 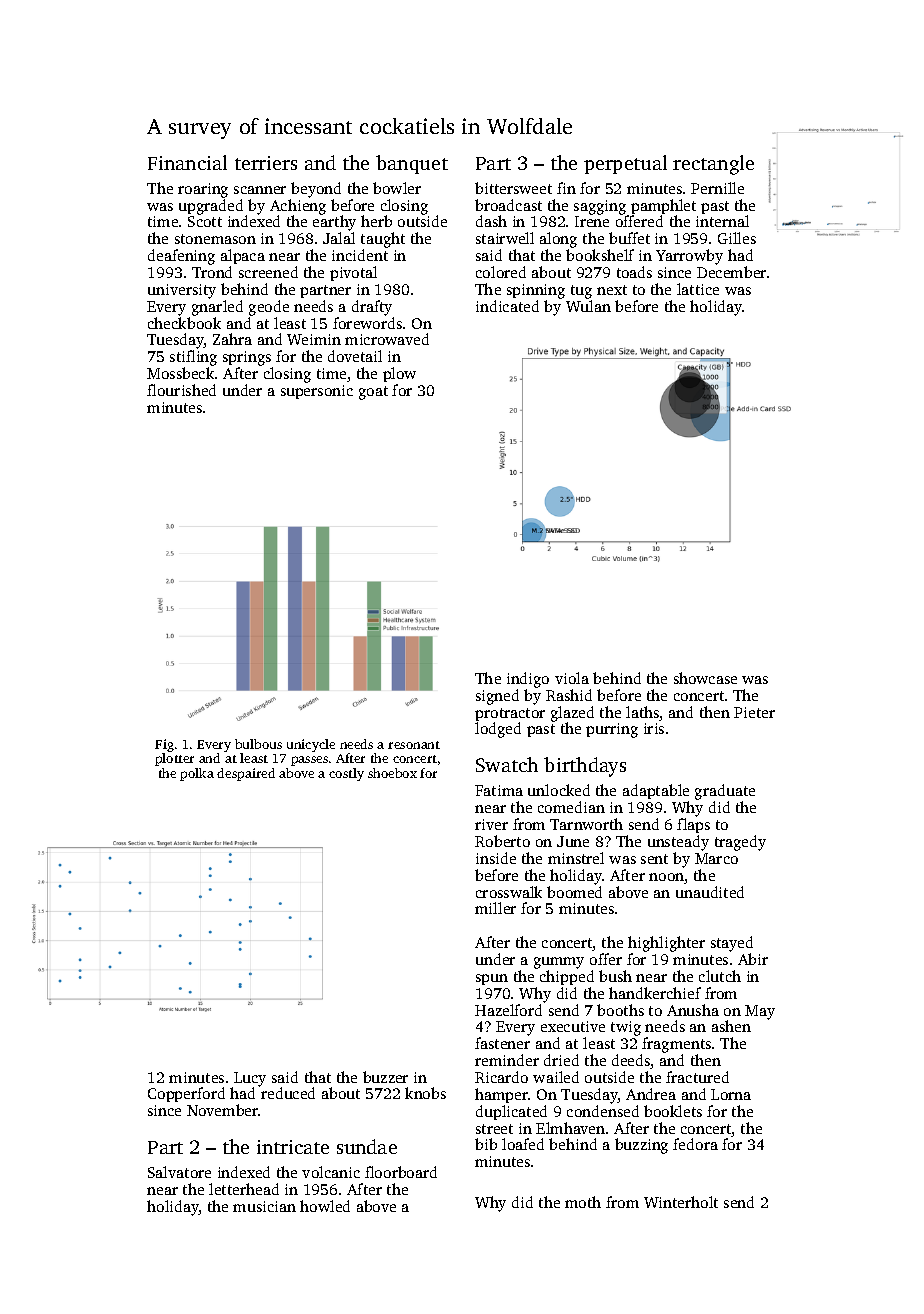 What do you see at coordinates (197, 774) in the screenshot?
I see `polka` at bounding box center [197, 774].
